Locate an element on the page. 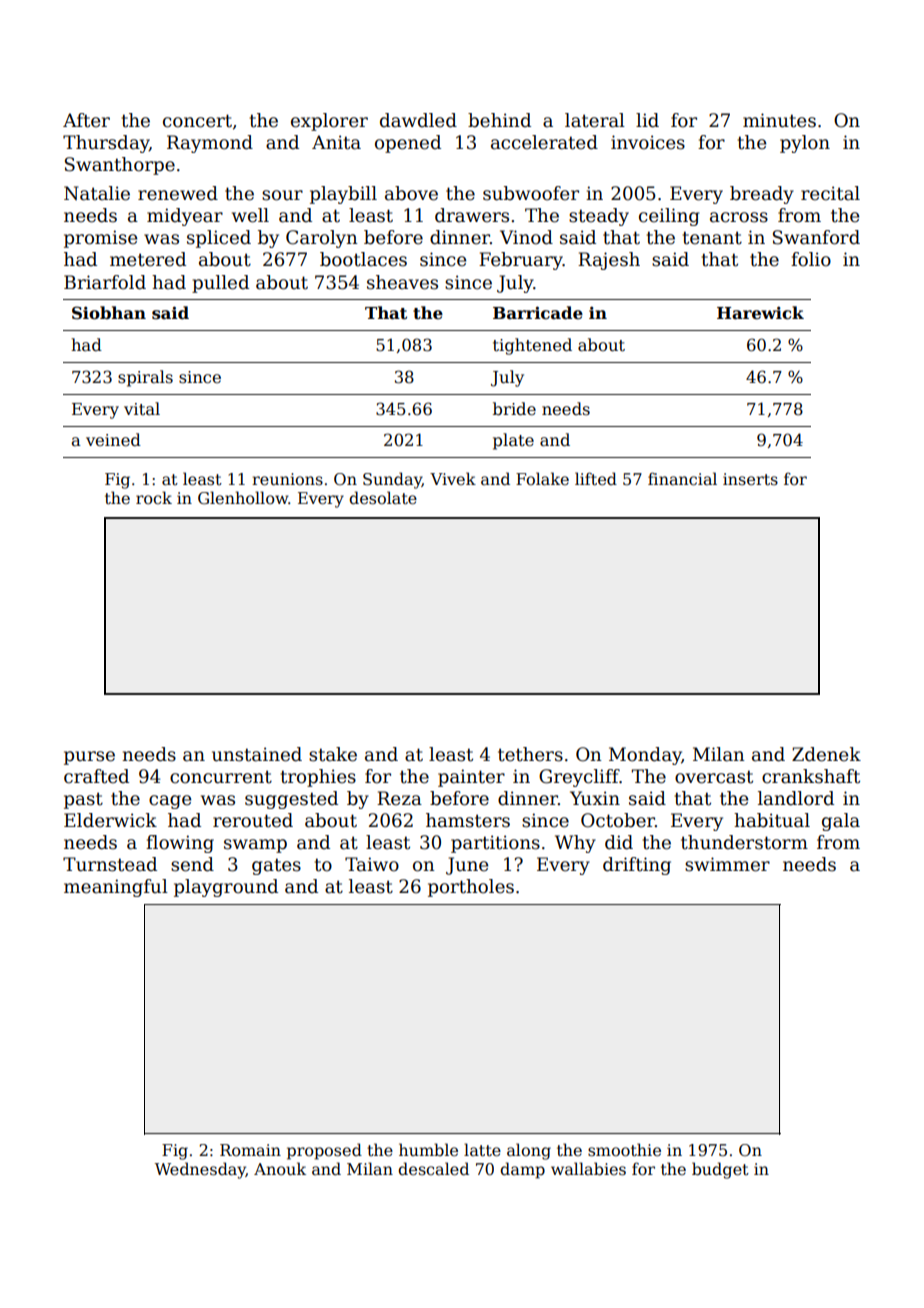 The width and height of the page is (924, 1308). unstained is located at coordinates (257, 754).
